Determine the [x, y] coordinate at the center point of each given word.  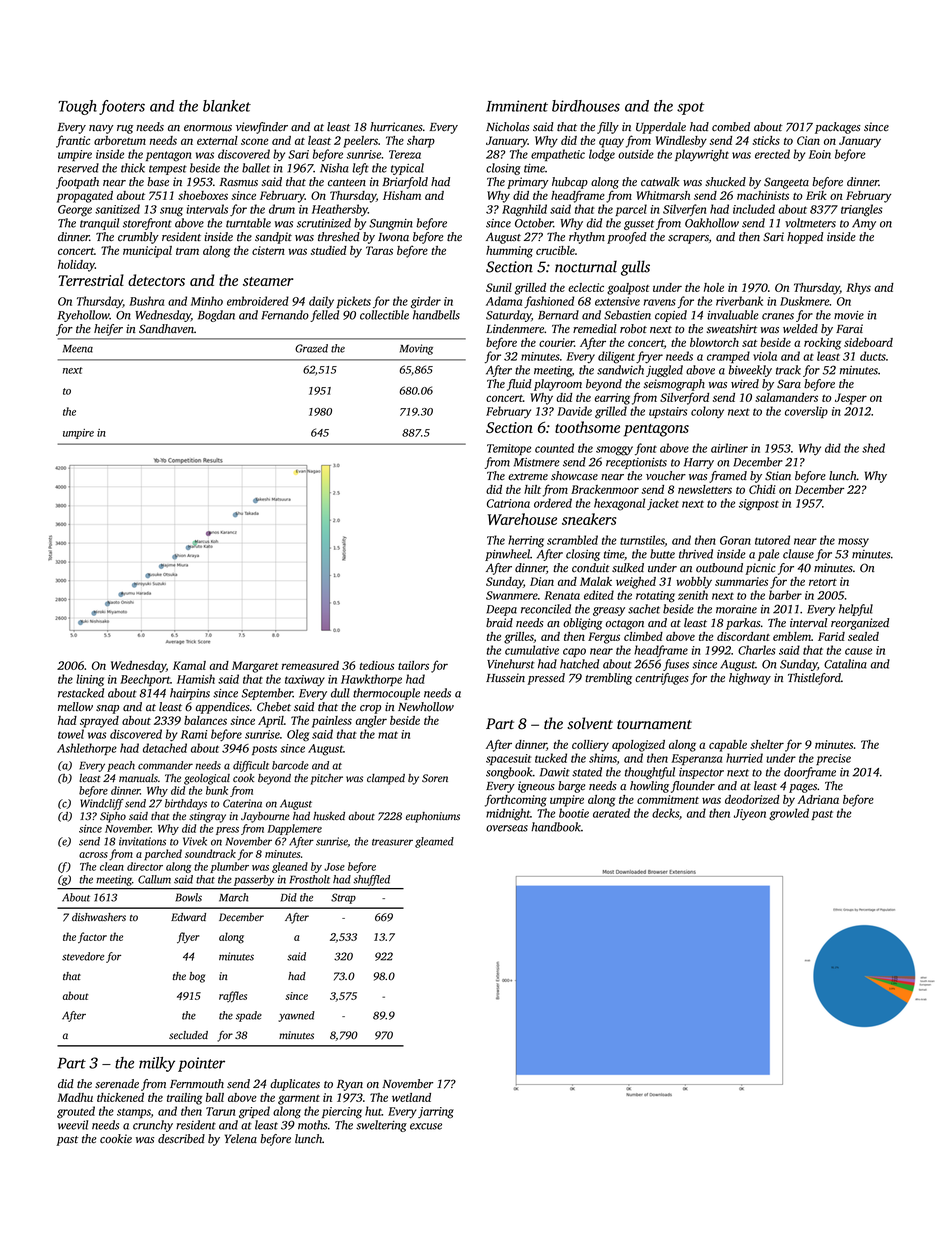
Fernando [285, 315]
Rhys [858, 289]
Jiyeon [750, 814]
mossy [853, 542]
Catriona [508, 503]
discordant [743, 636]
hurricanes [396, 127]
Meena [78, 349]
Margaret [255, 667]
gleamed [434, 842]
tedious [377, 665]
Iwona [393, 237]
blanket [227, 106]
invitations [142, 841]
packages [838, 128]
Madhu [75, 1097]
